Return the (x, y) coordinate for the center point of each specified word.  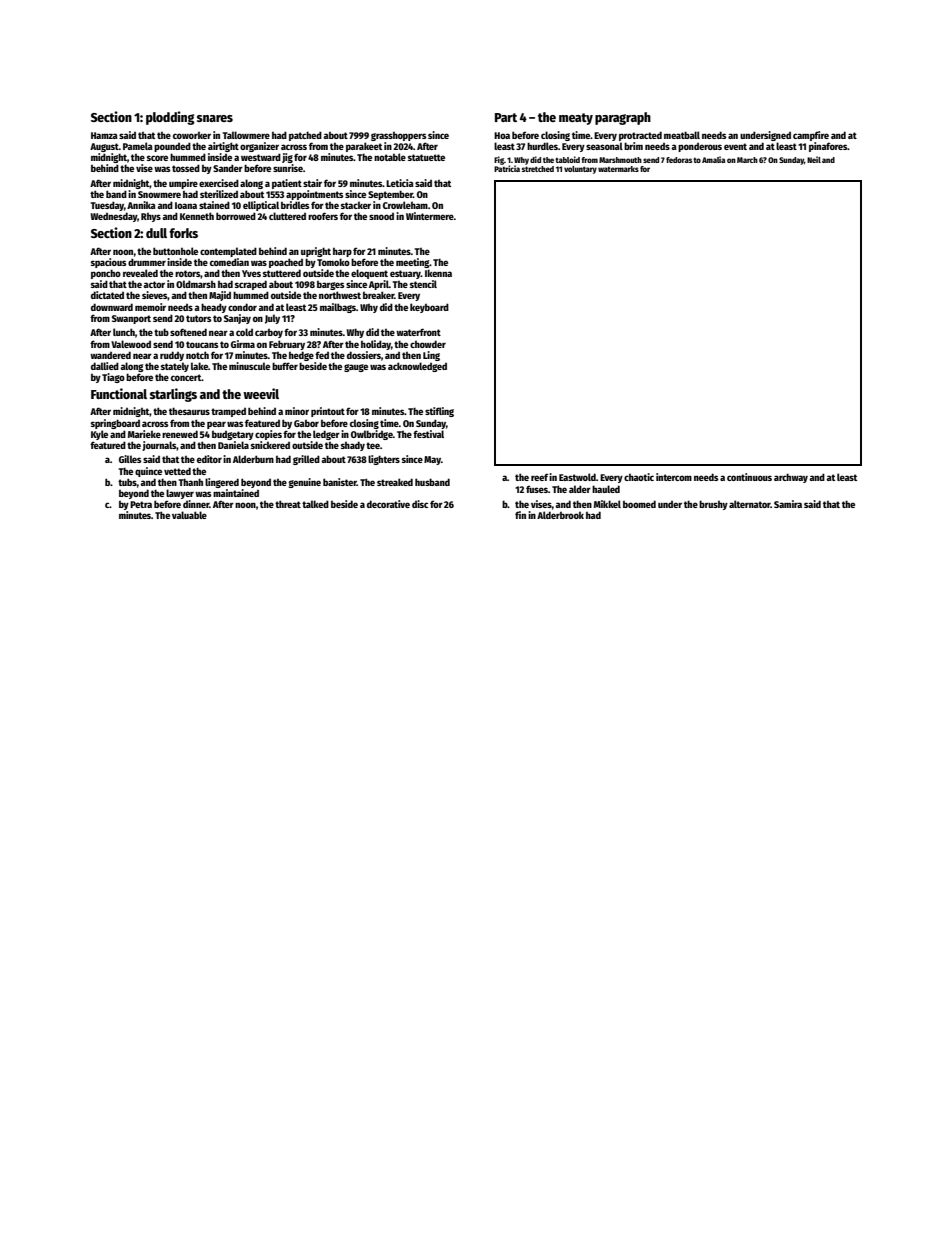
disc (420, 504)
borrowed (236, 216)
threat (288, 504)
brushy (713, 505)
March (747, 160)
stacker (356, 205)
